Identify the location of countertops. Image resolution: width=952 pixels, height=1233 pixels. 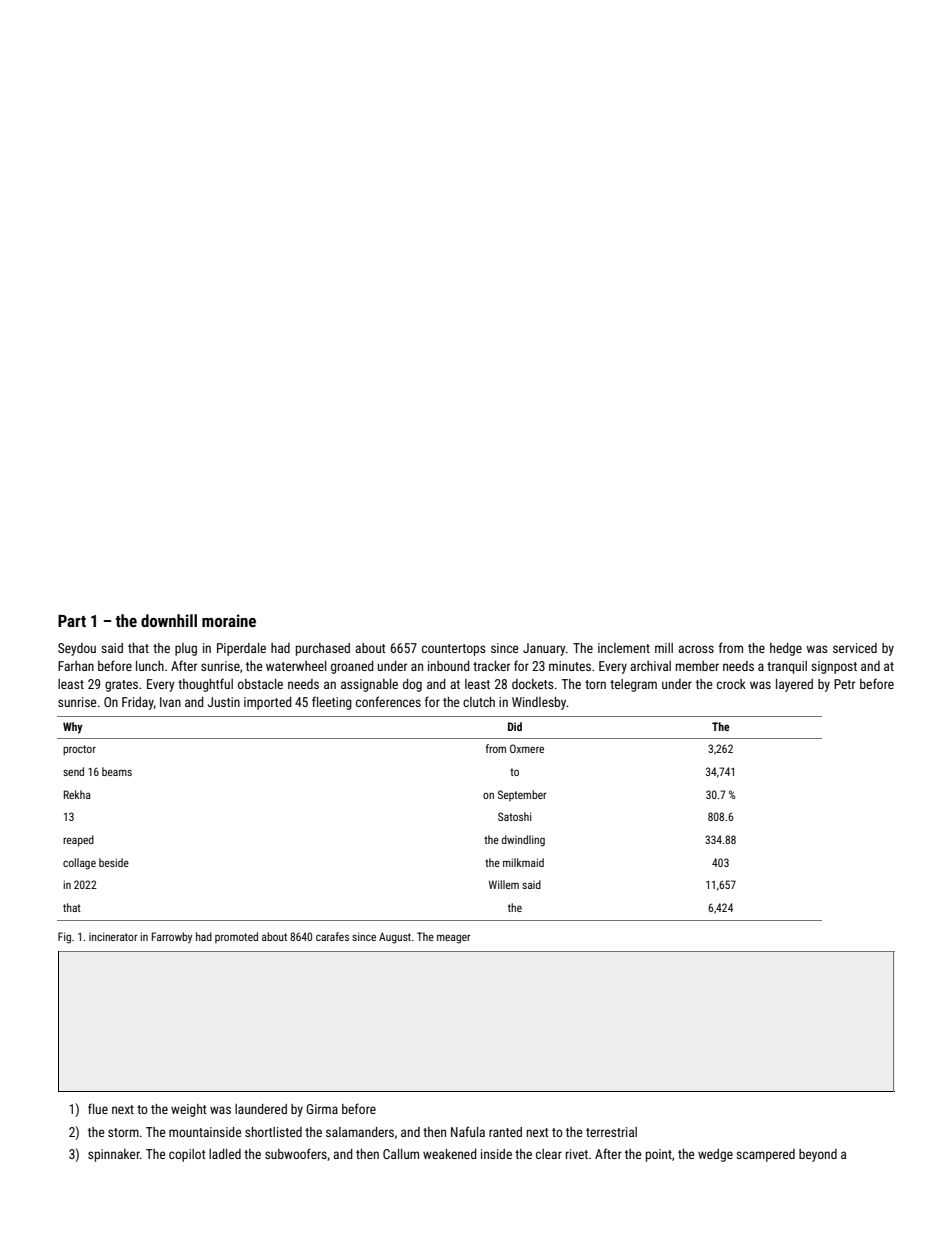
(453, 650).
